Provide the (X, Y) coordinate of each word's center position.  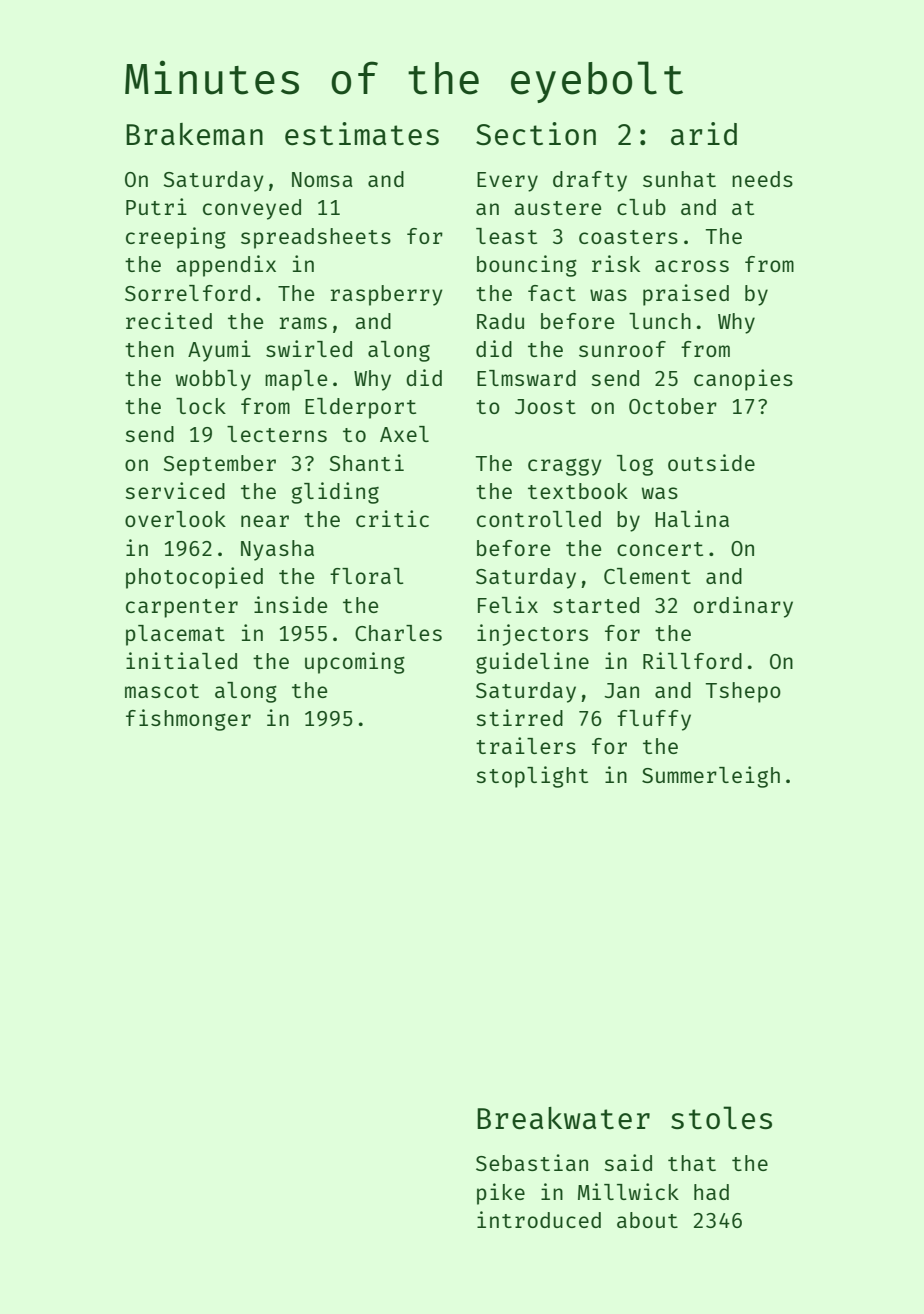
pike (501, 1194)
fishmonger (188, 720)
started (596, 605)
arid (704, 133)
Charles (398, 633)
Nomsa (322, 179)
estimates (362, 133)
